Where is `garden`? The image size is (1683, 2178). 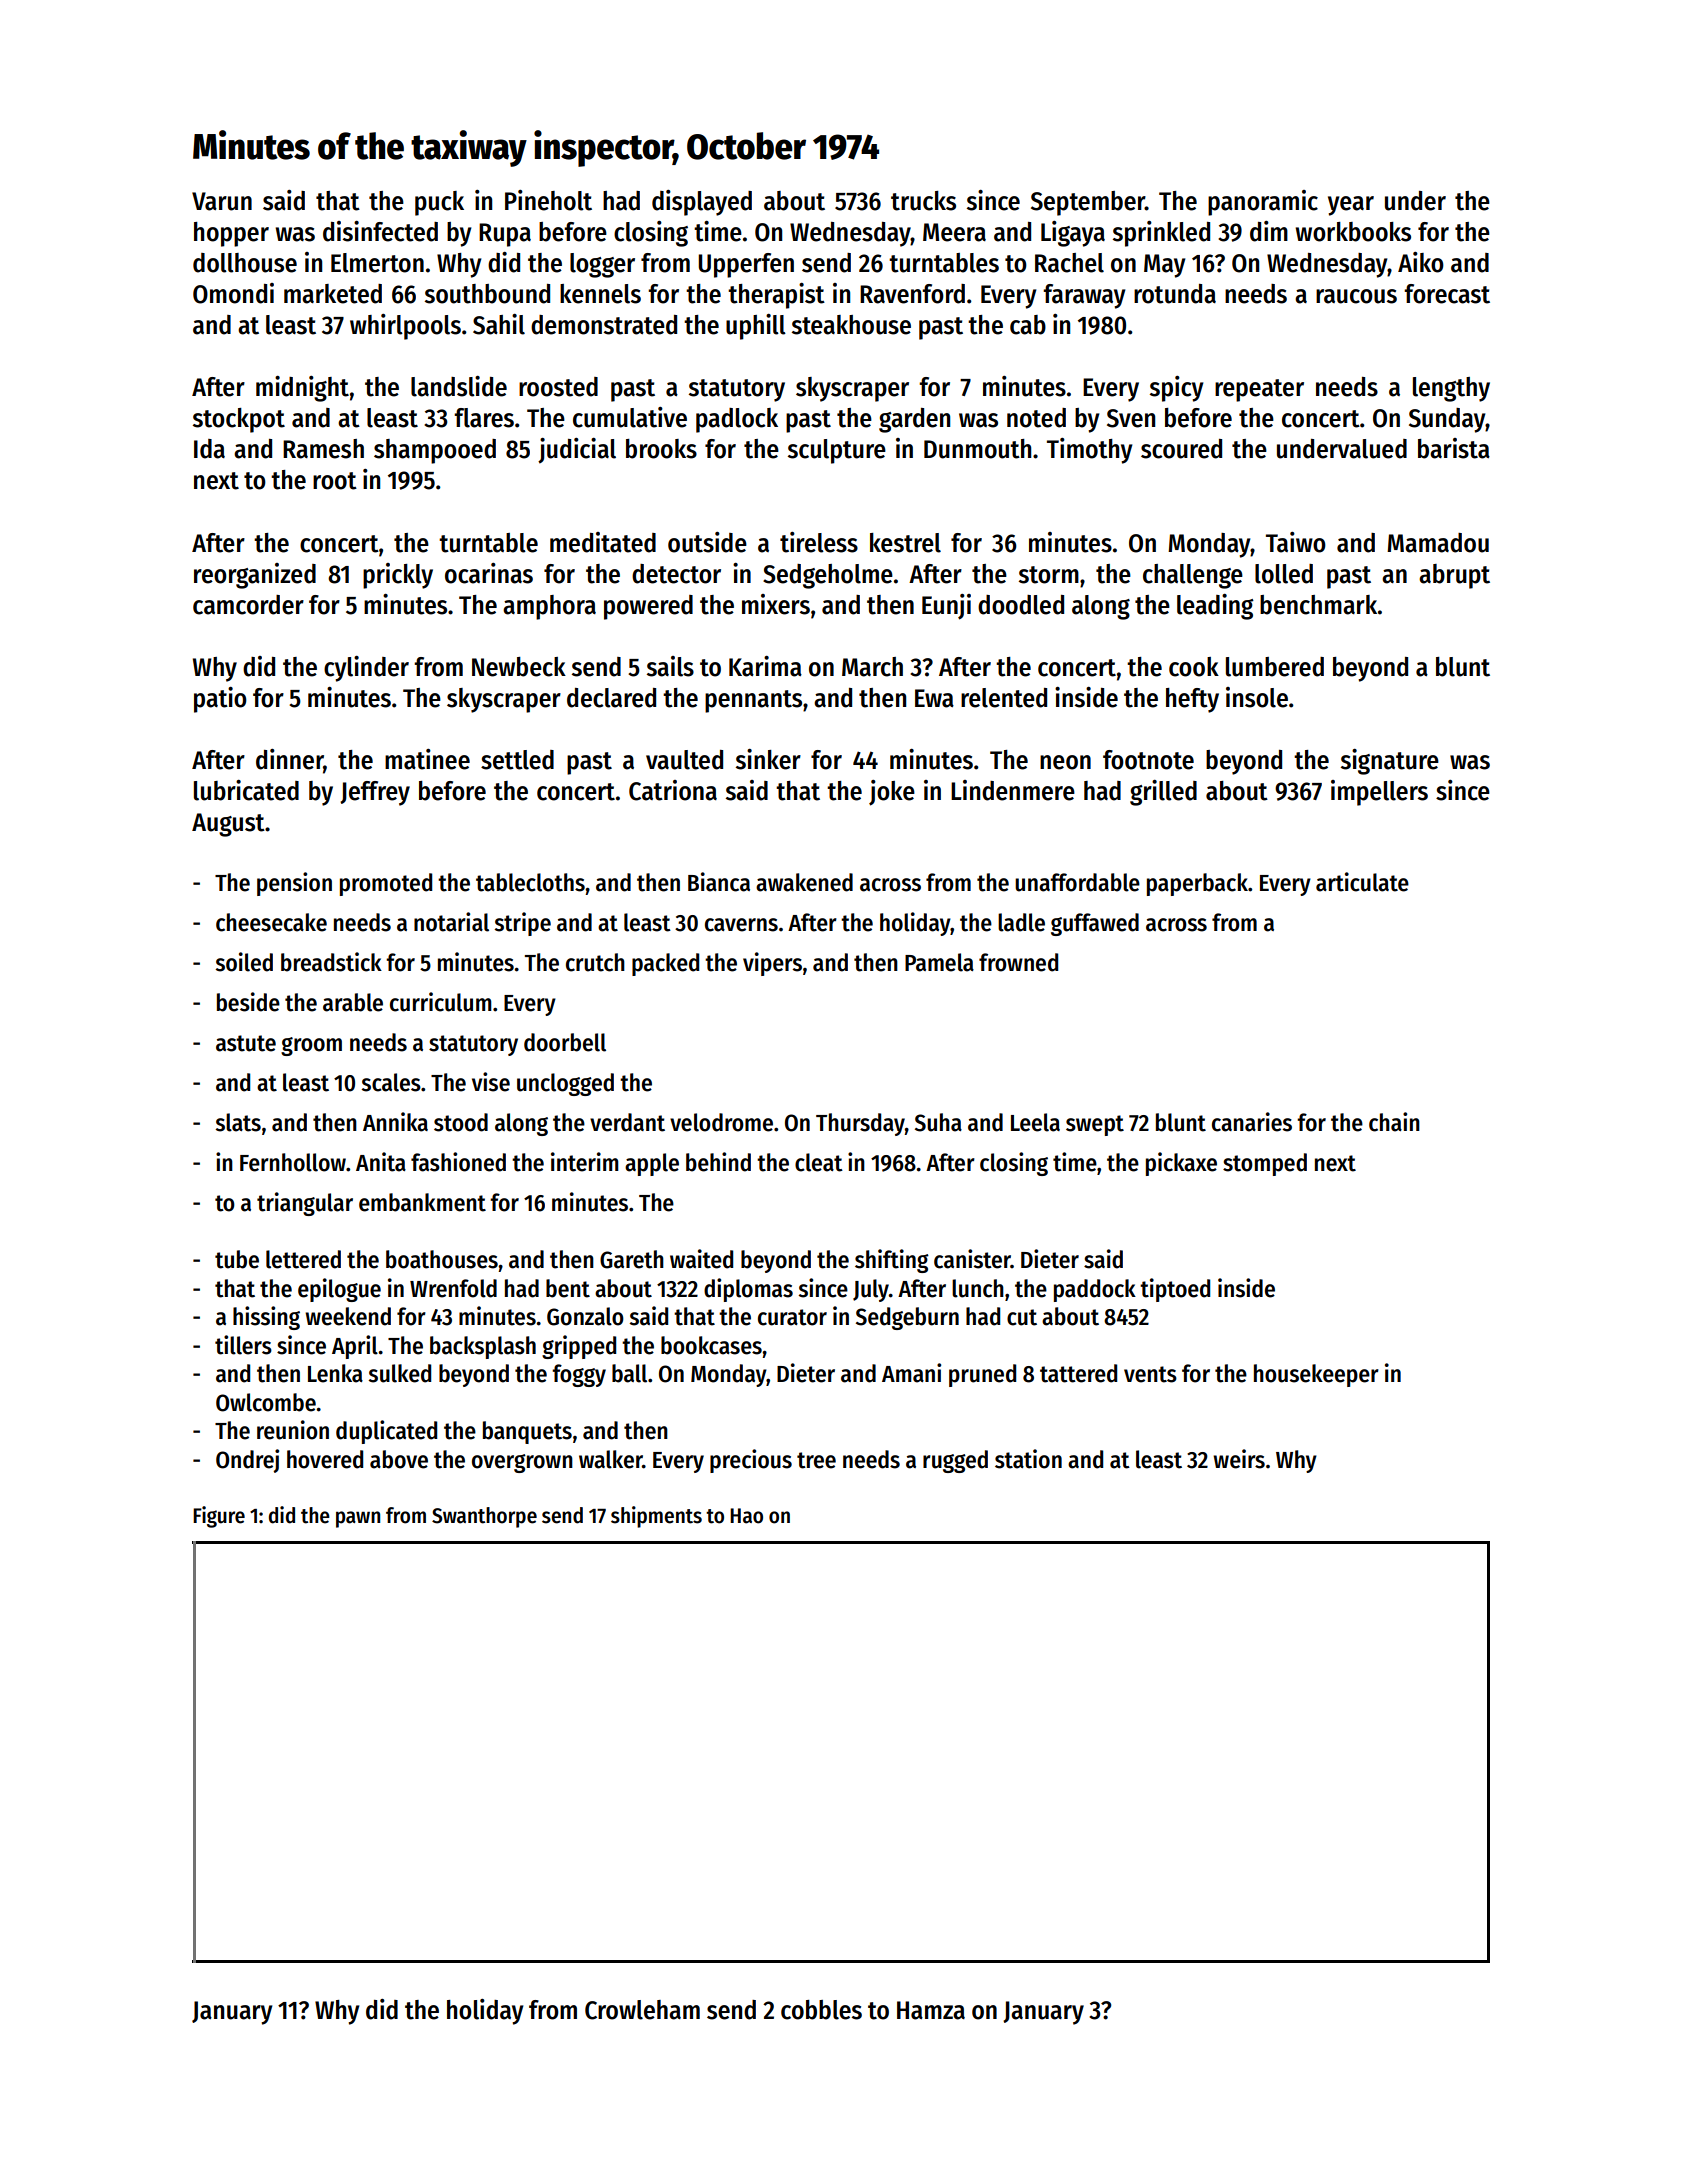 garden is located at coordinates (914, 420).
